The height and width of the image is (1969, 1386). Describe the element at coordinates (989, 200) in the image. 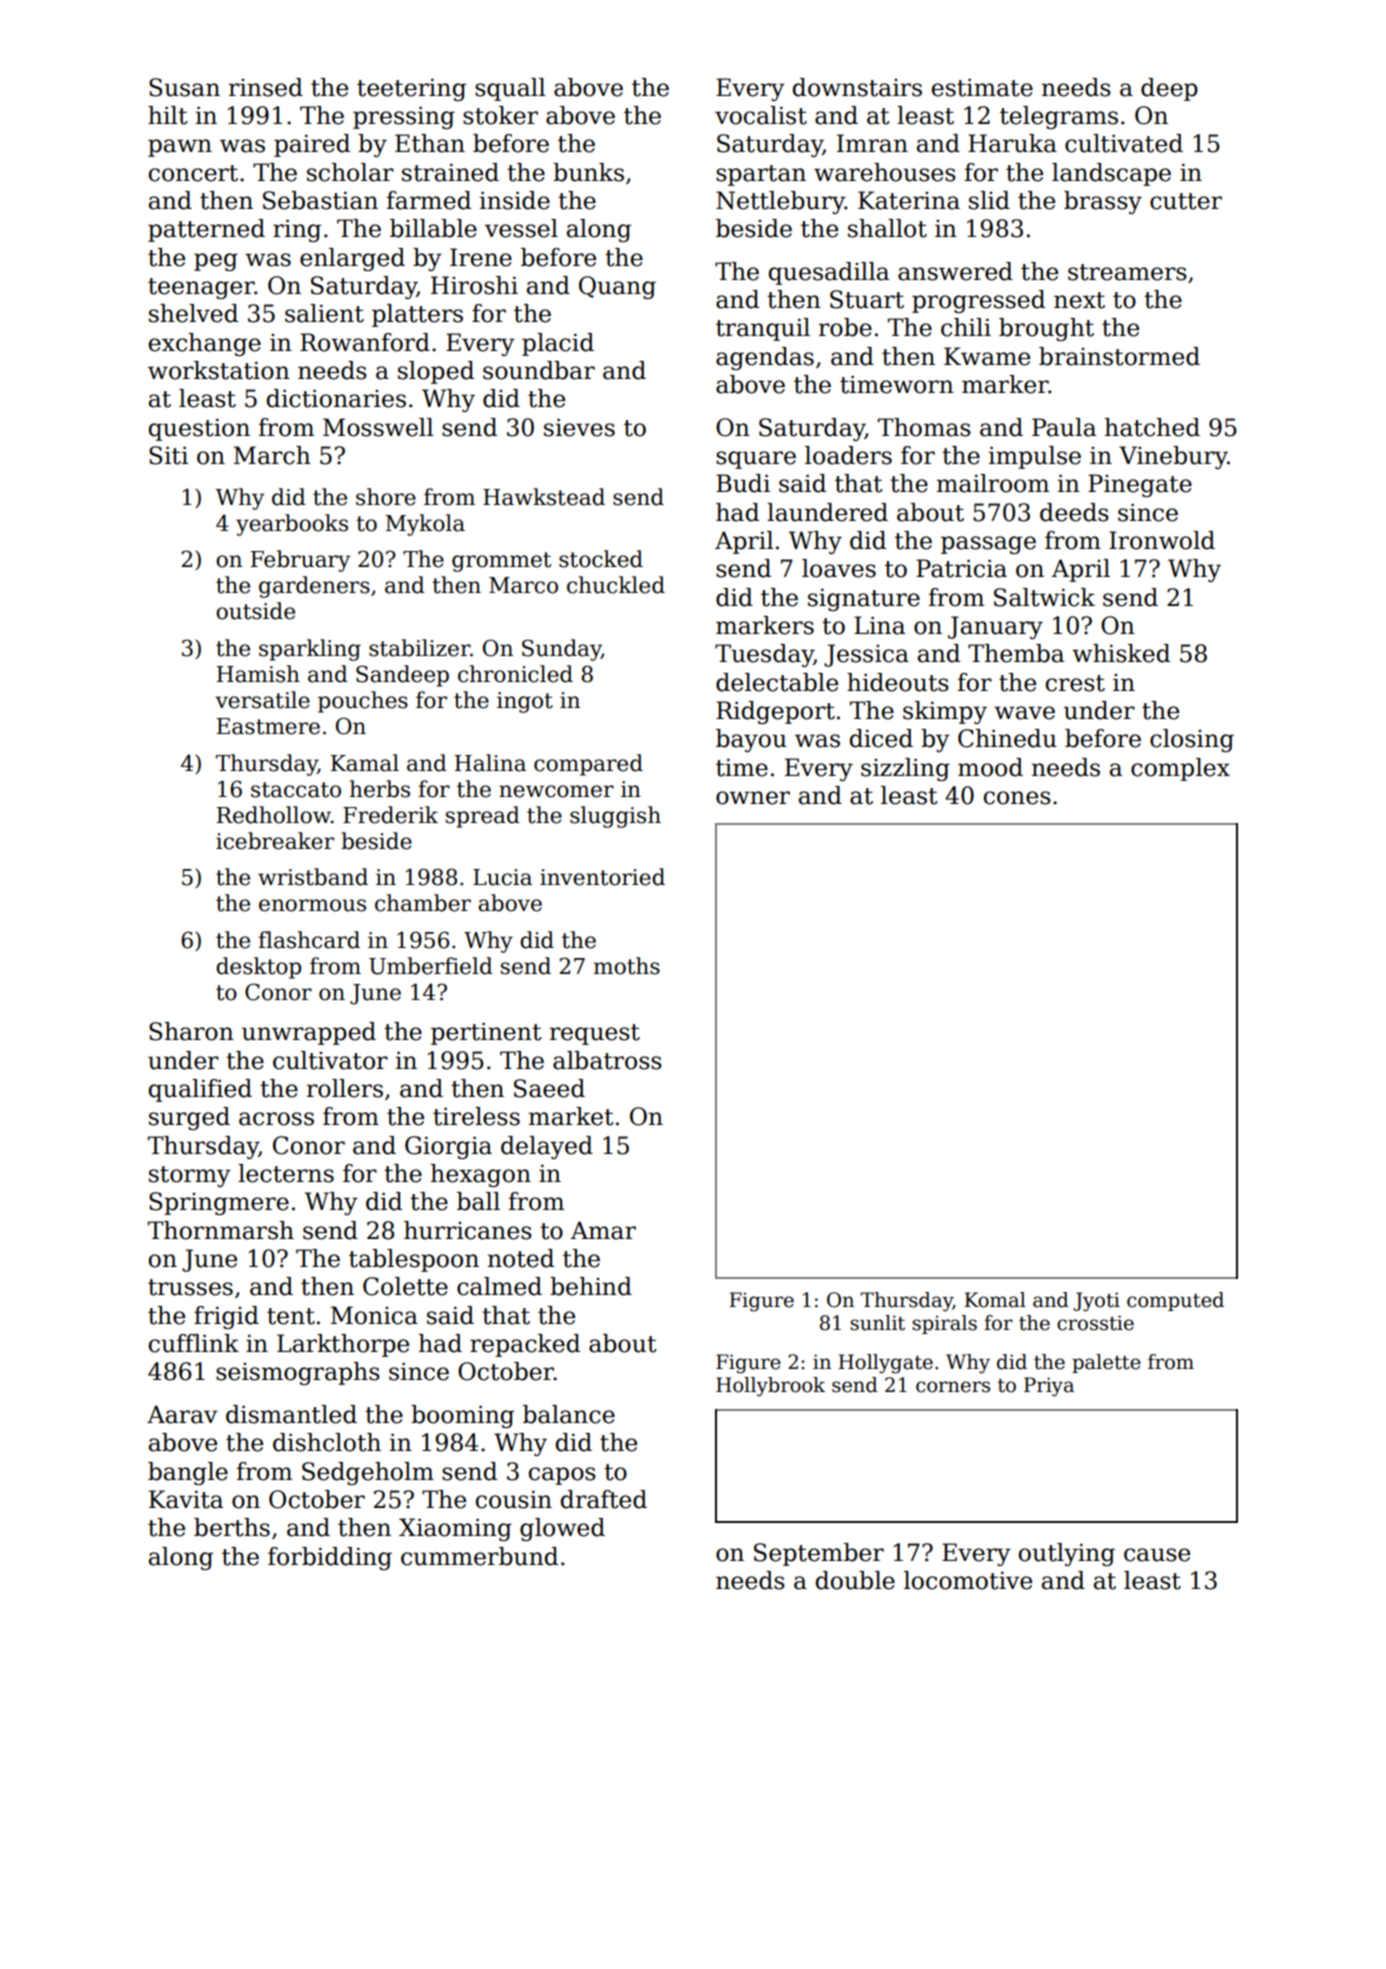

I see `slid` at that location.
